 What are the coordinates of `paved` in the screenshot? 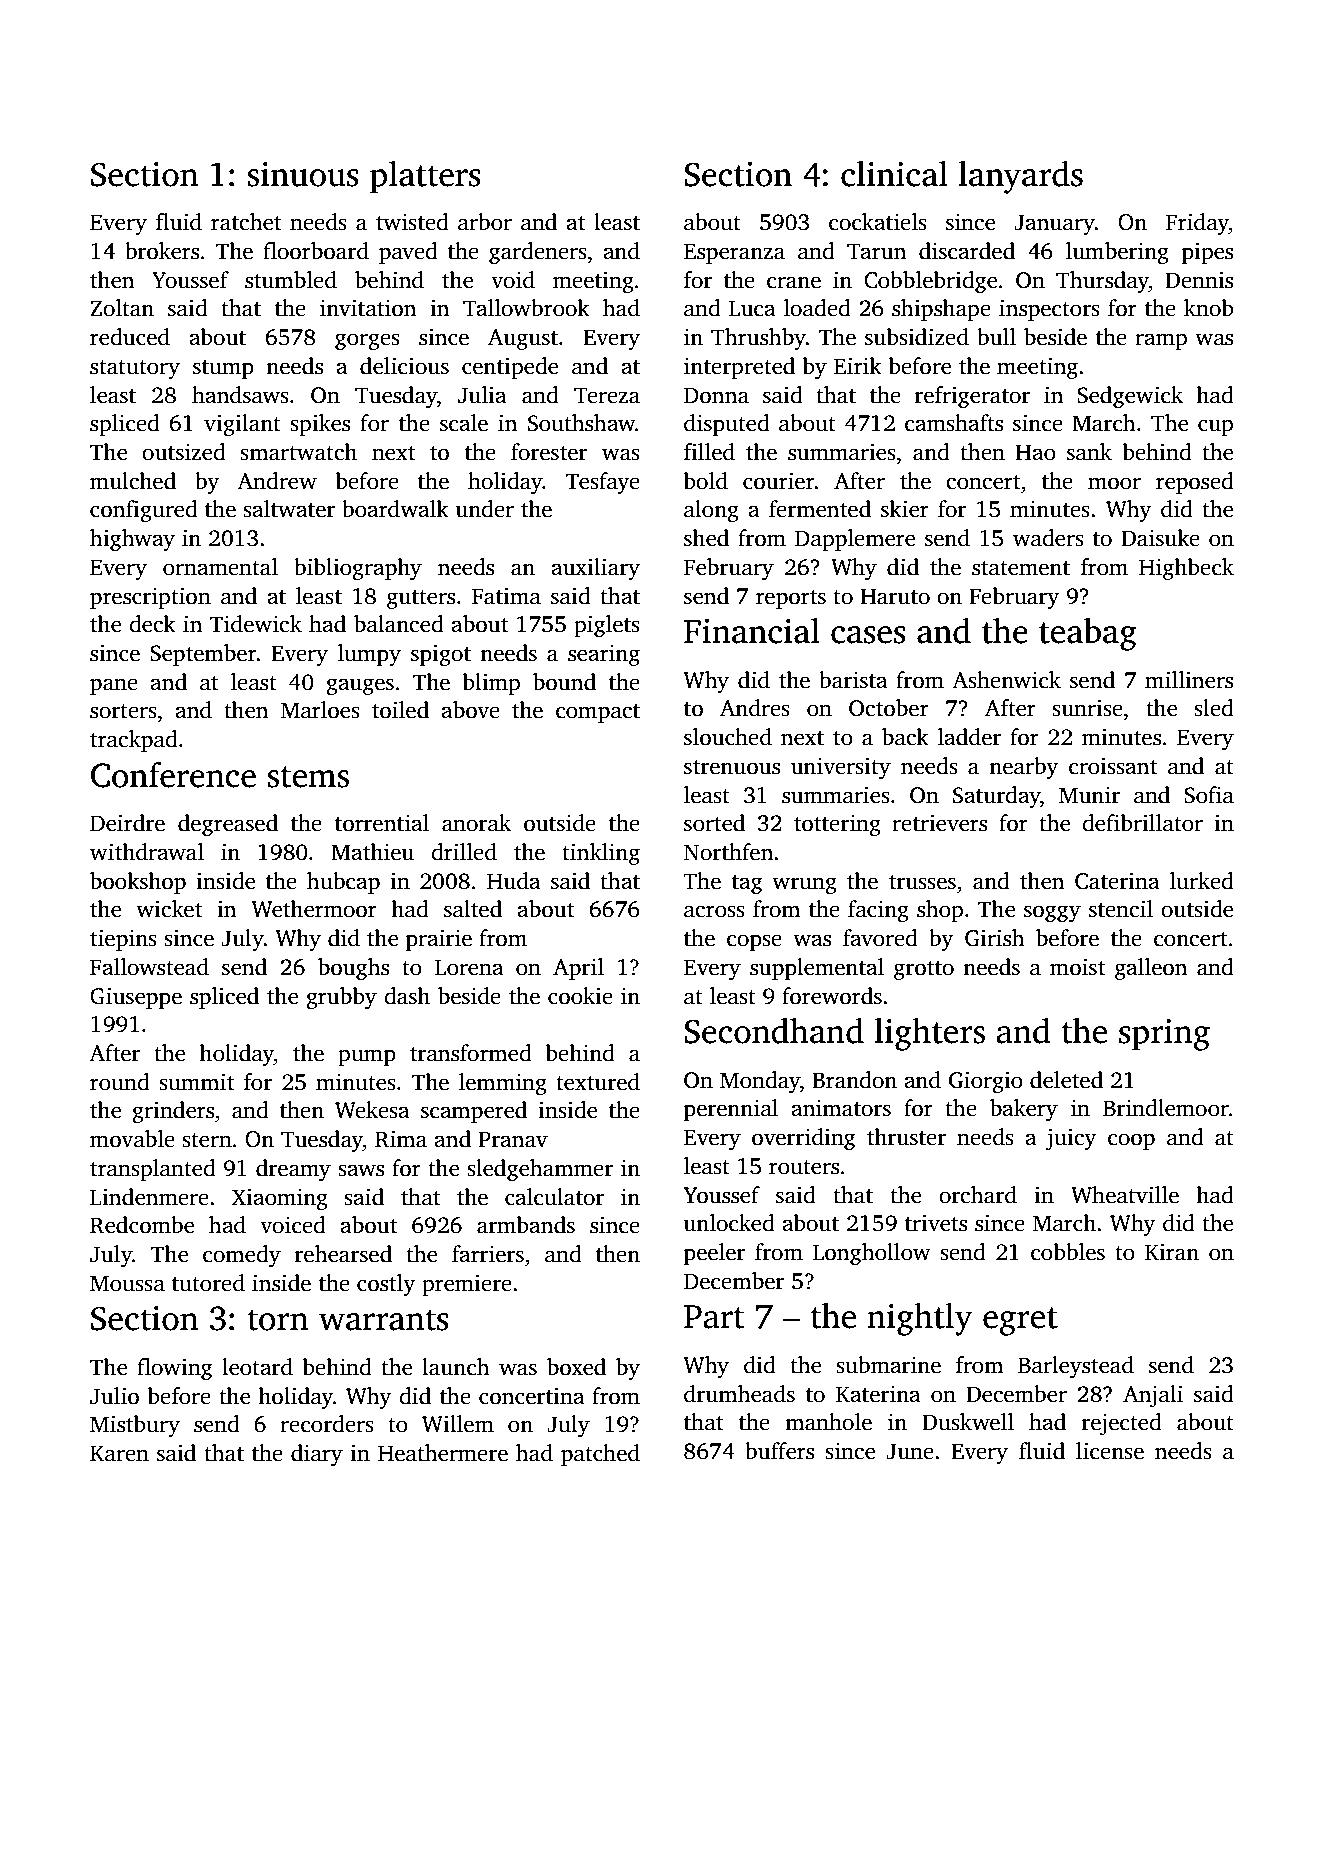 It's located at (408, 253).
